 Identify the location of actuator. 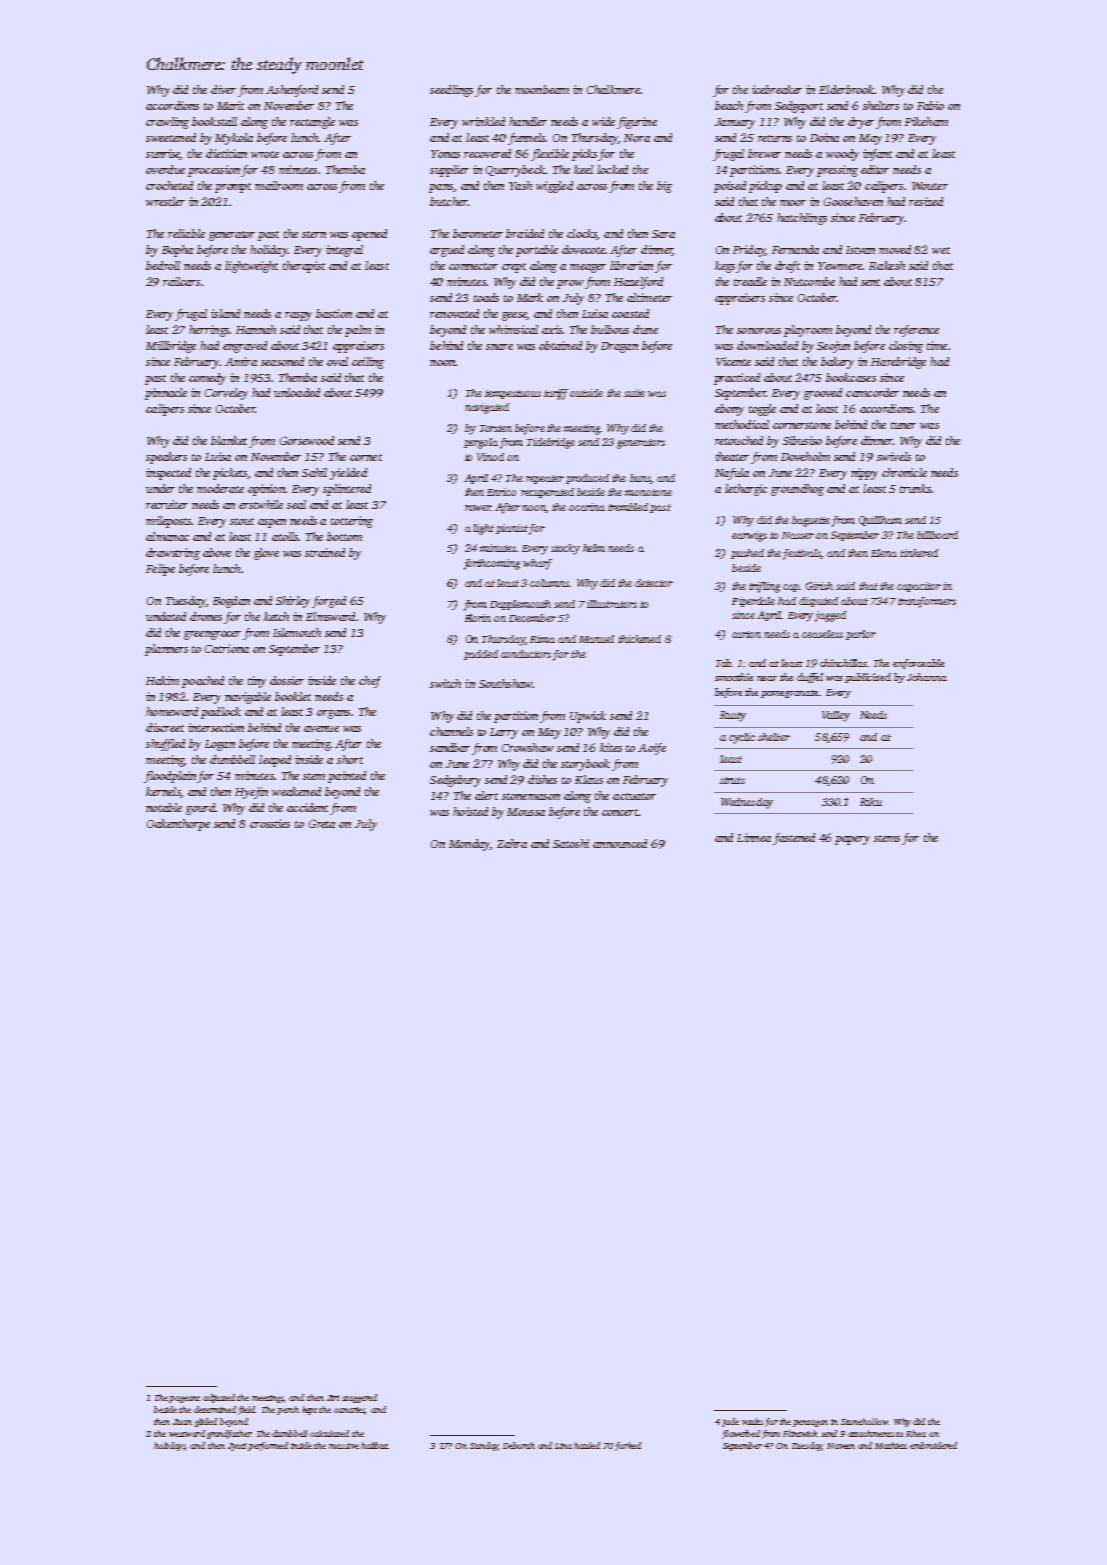
(634, 796).
